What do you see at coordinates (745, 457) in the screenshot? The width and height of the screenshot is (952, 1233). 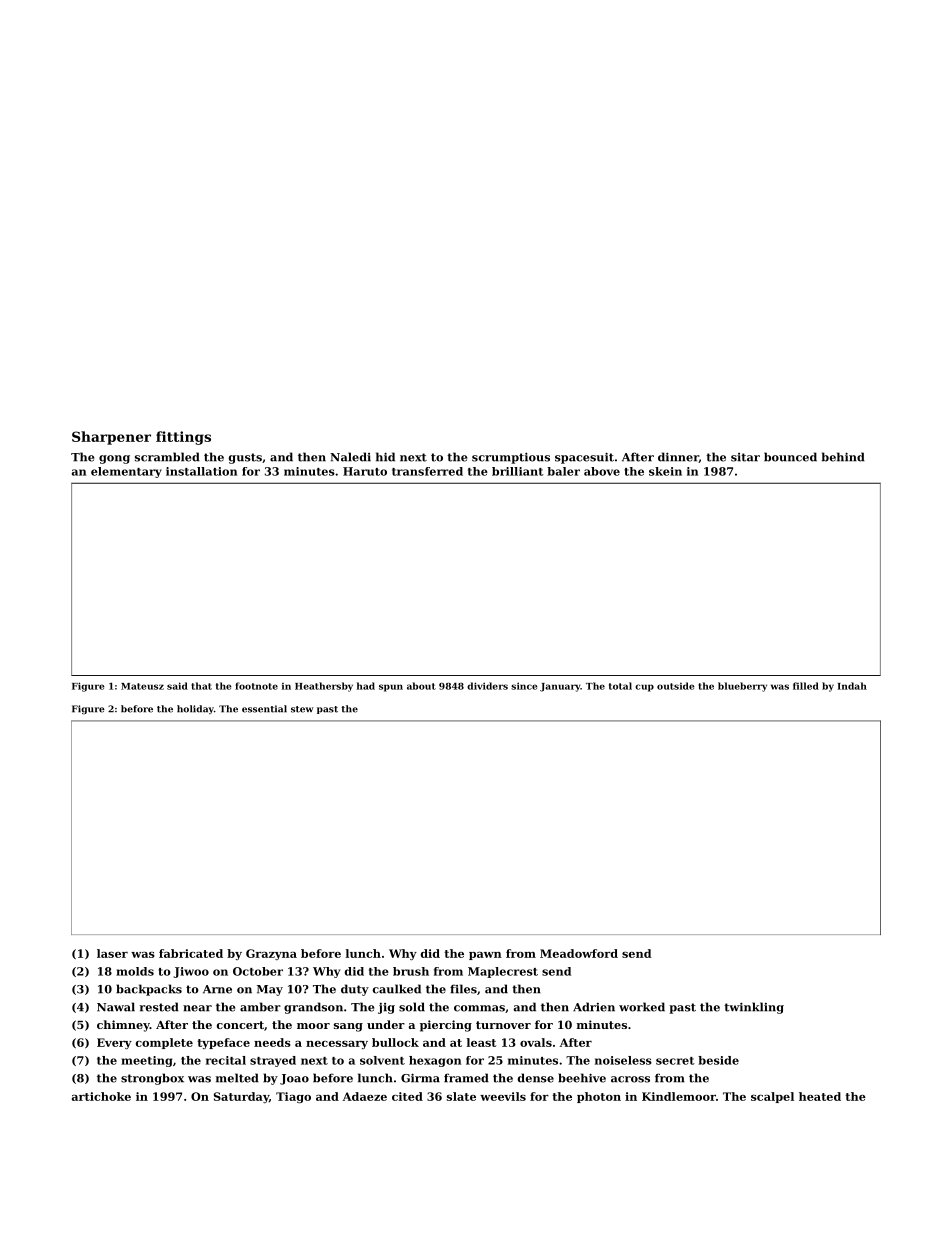 I see `sitar` at bounding box center [745, 457].
